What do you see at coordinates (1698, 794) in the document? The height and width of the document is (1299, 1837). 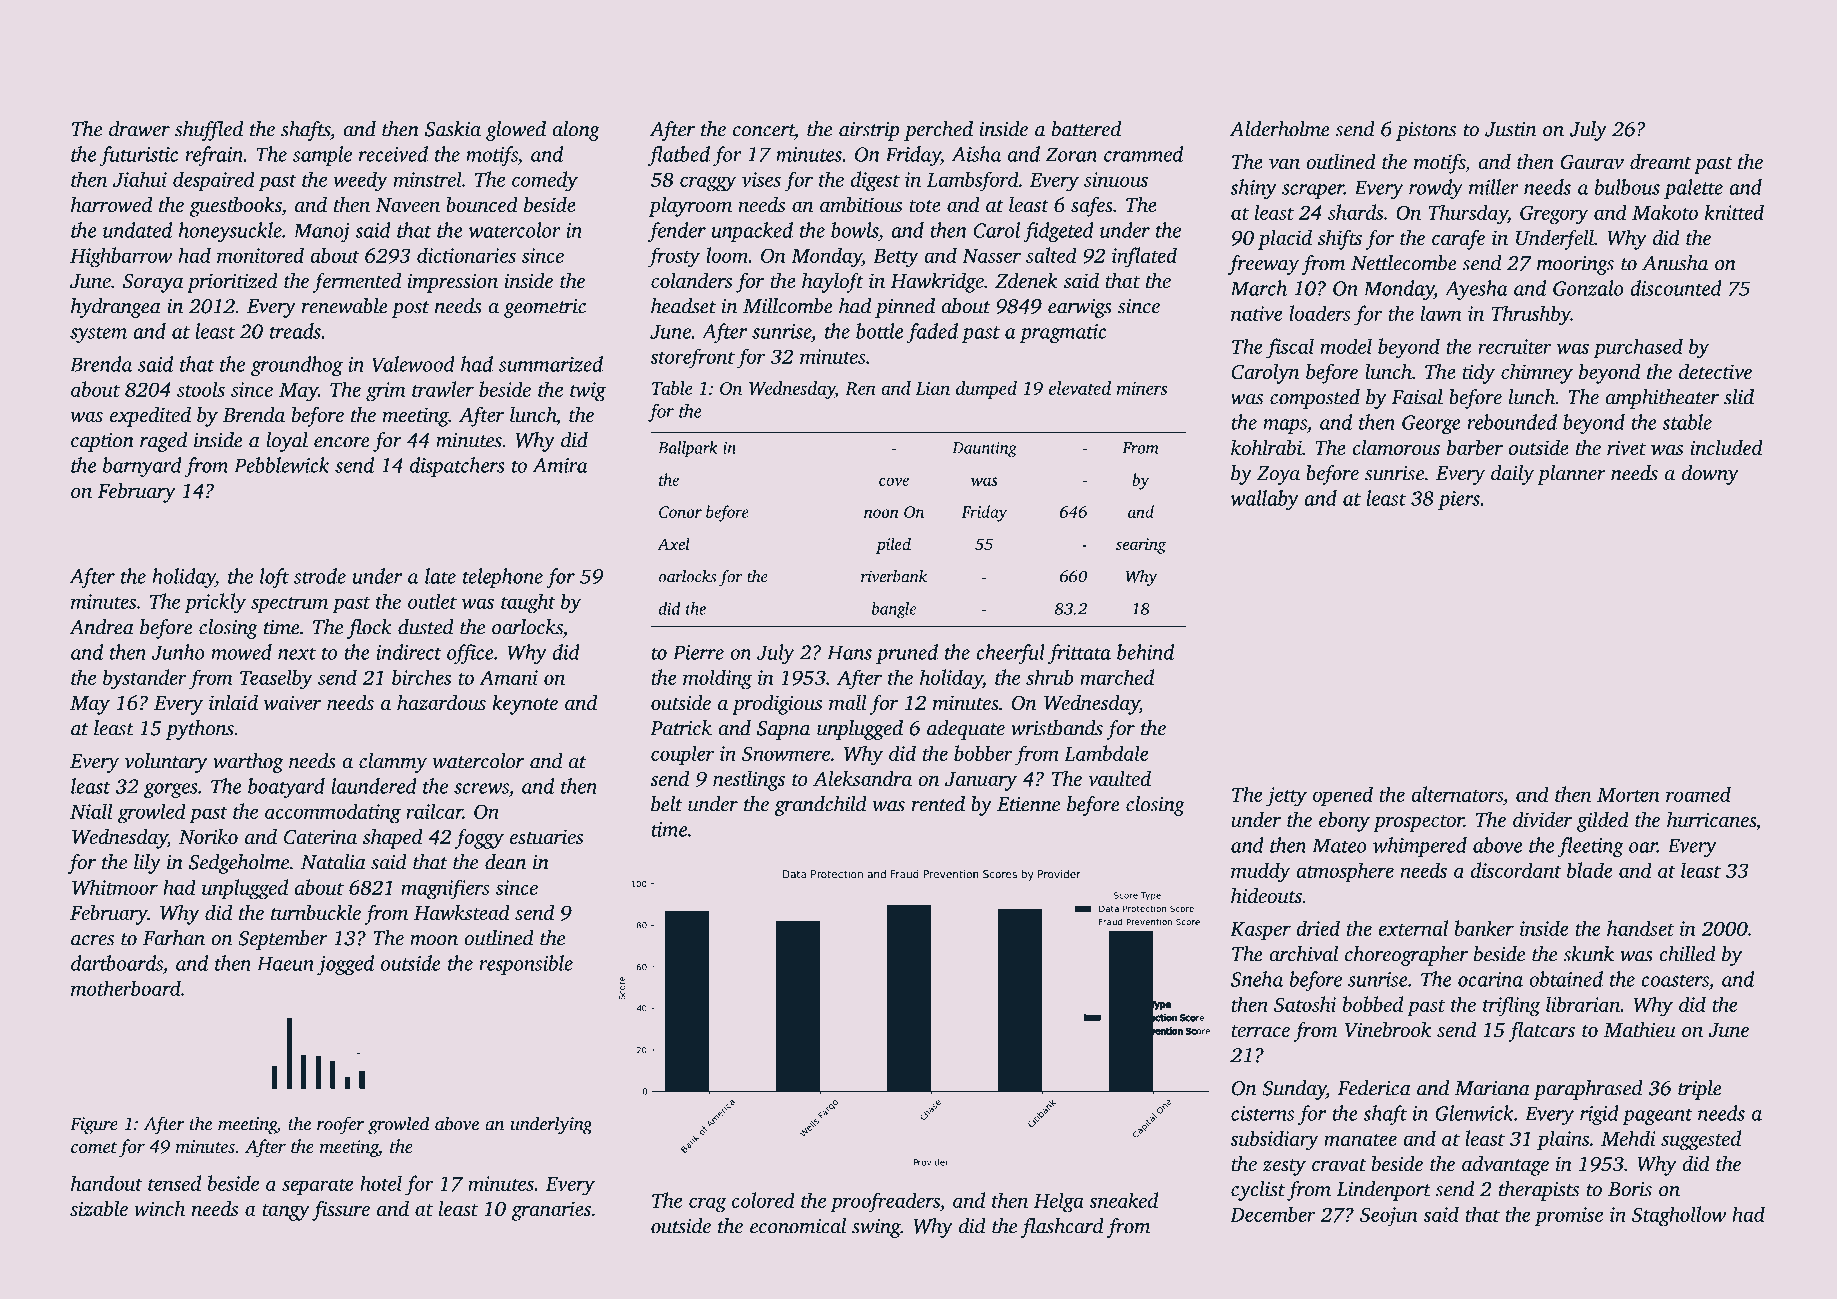 I see `roamed` at bounding box center [1698, 794].
